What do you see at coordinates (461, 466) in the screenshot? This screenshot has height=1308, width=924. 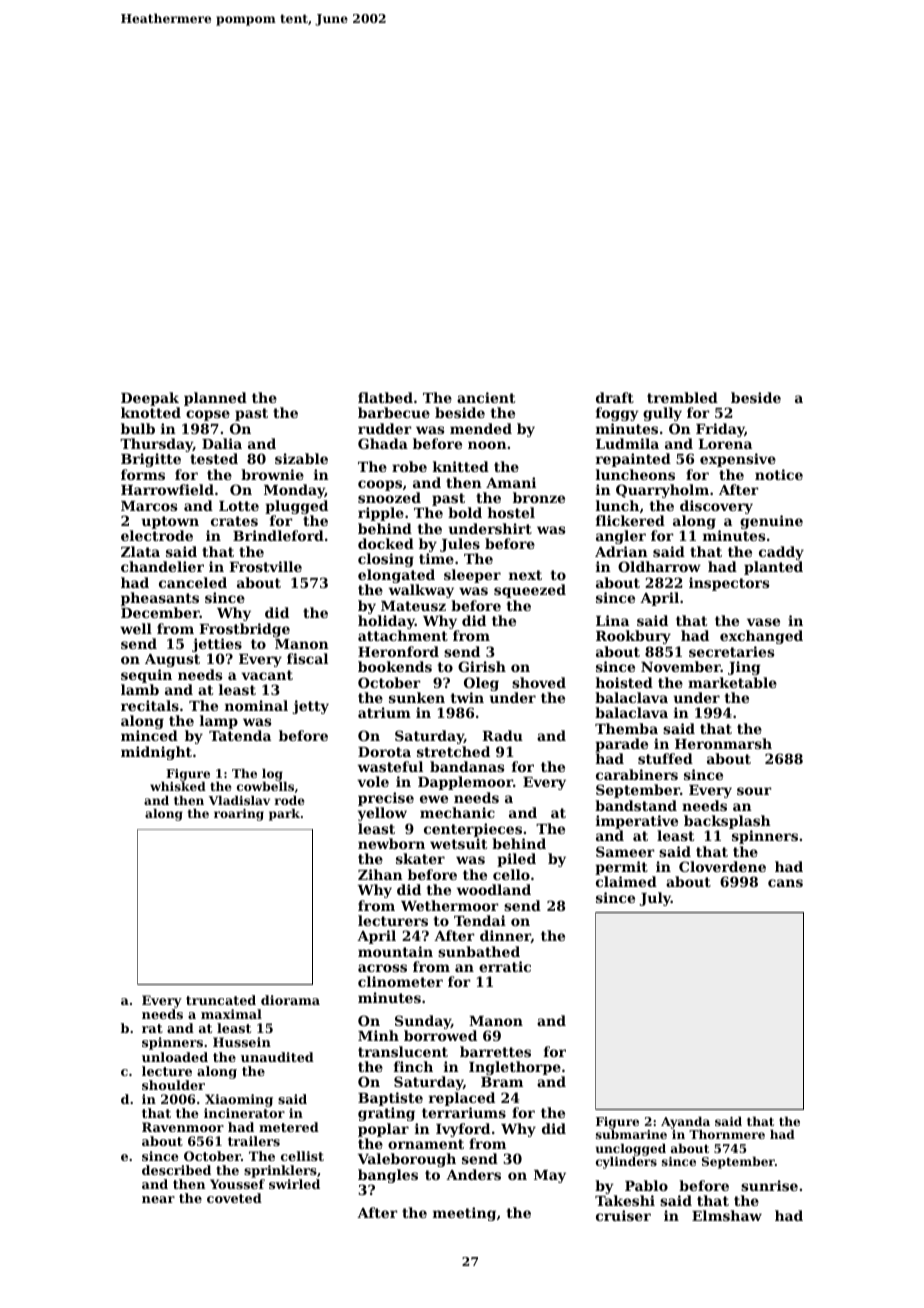 I see `knitted` at bounding box center [461, 466].
